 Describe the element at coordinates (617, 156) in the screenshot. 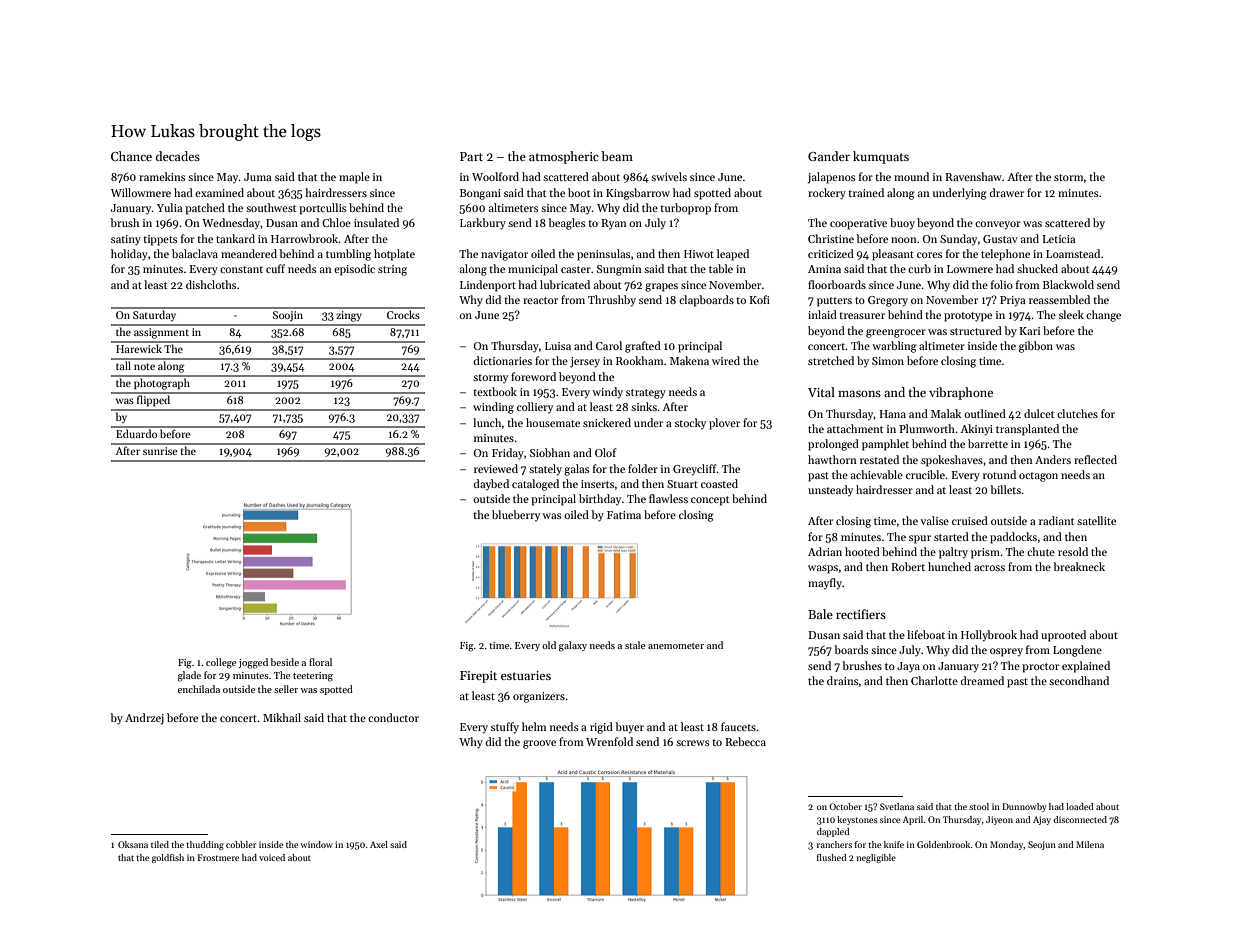

I see `beam` at that location.
